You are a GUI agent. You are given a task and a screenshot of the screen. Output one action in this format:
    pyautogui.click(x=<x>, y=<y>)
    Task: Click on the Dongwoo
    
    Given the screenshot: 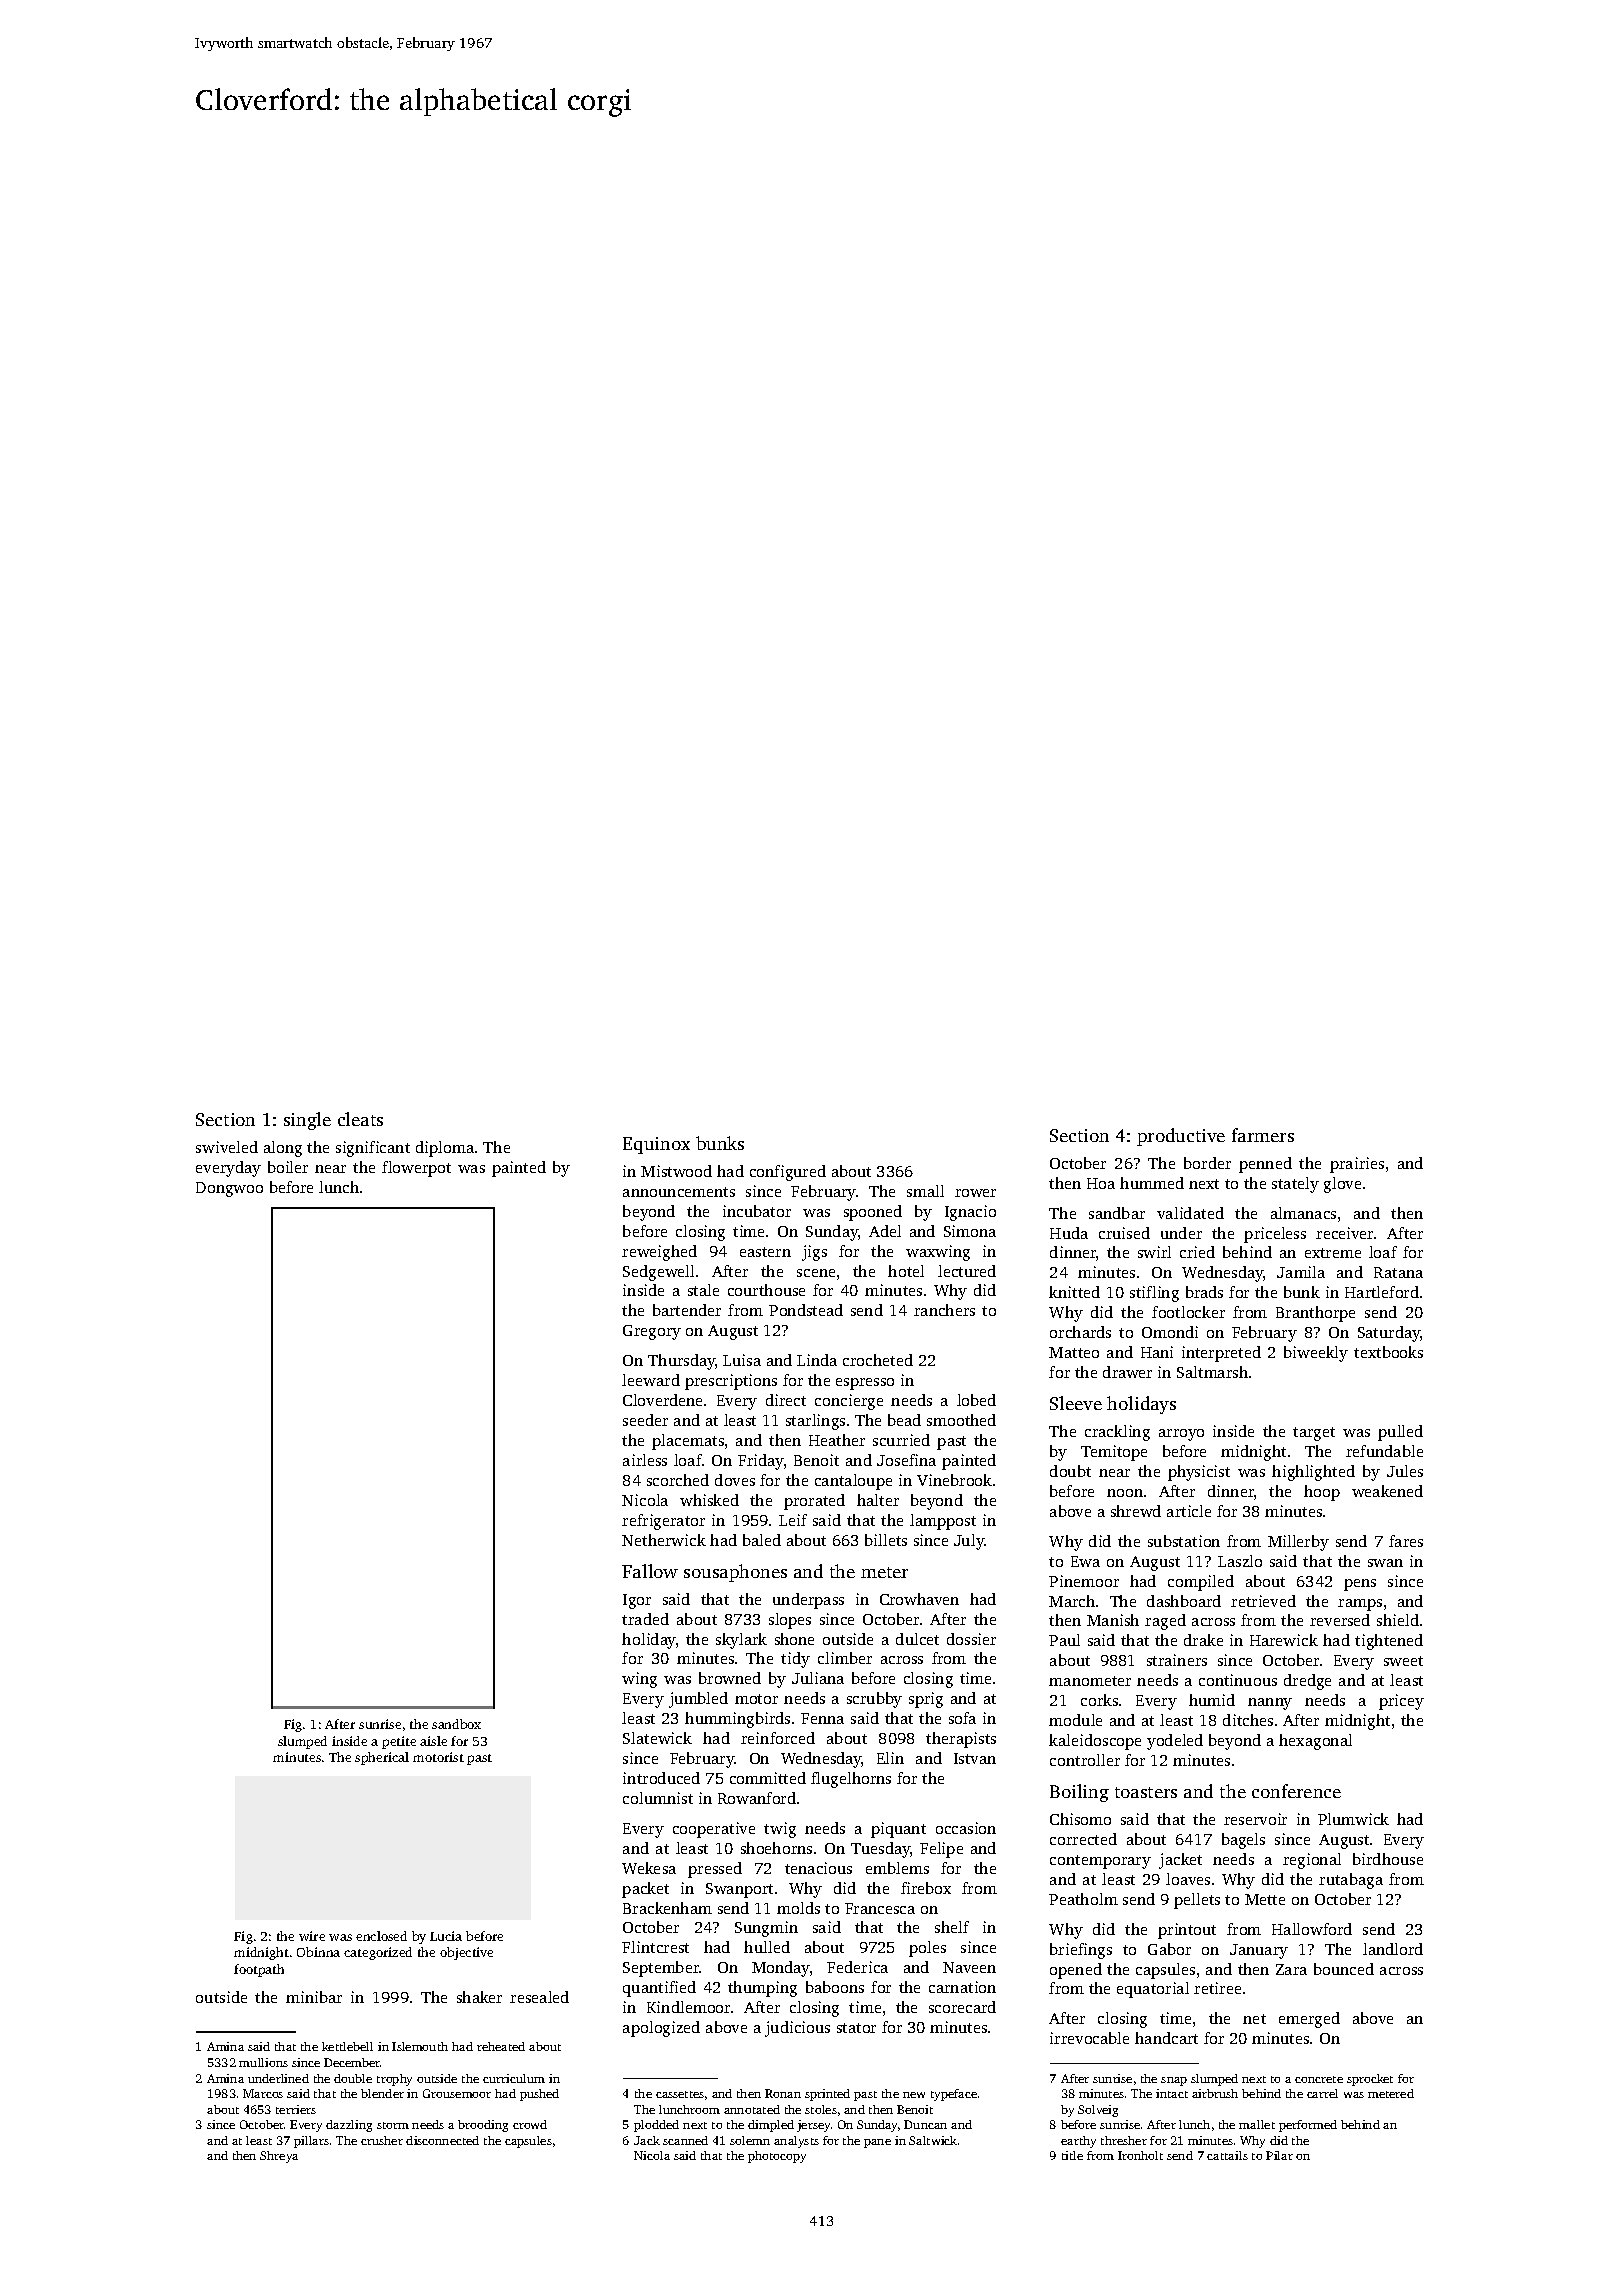 What is the action you would take?
    pyautogui.click(x=229, y=1189)
